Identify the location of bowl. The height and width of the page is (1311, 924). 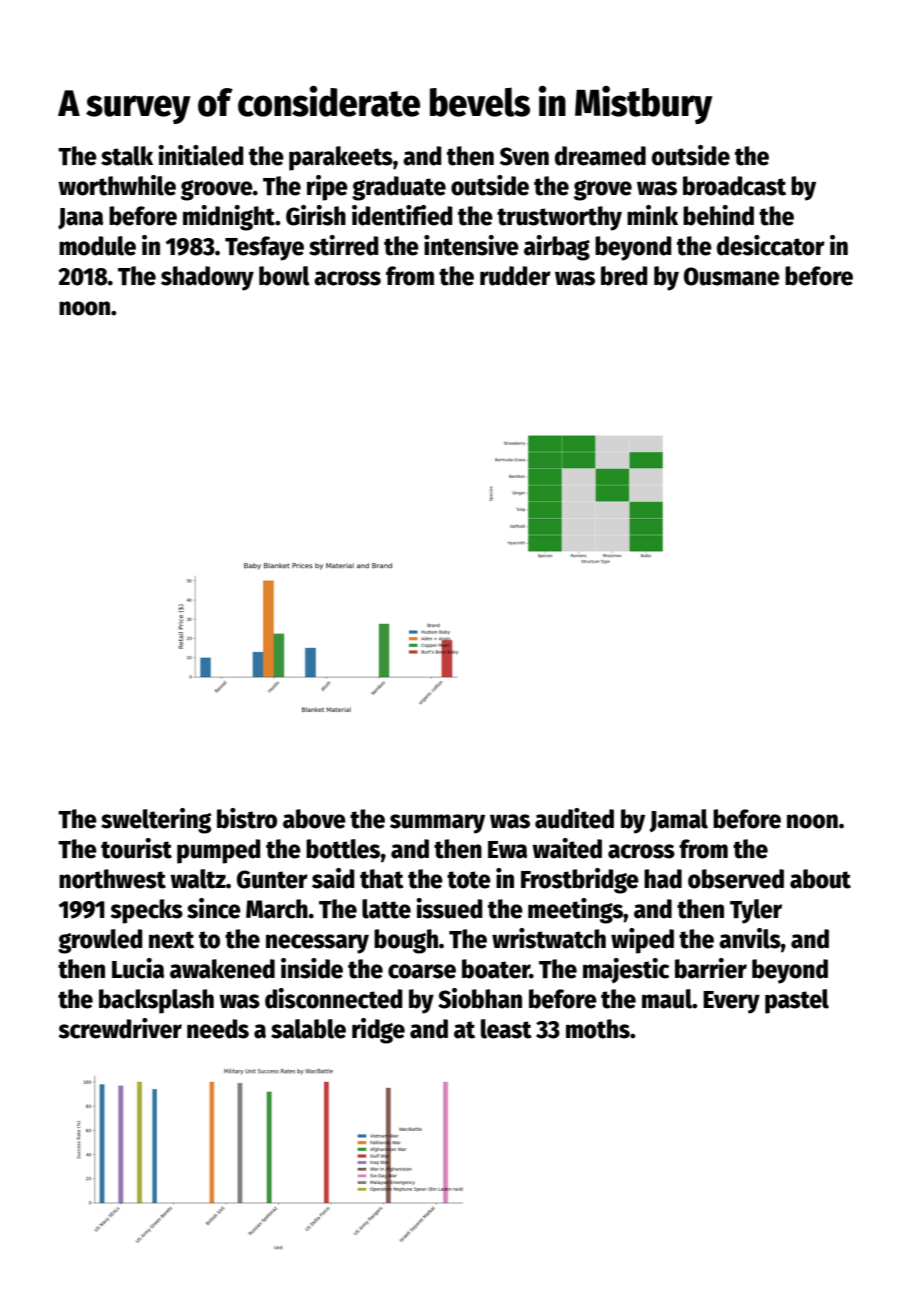
(284, 276).
